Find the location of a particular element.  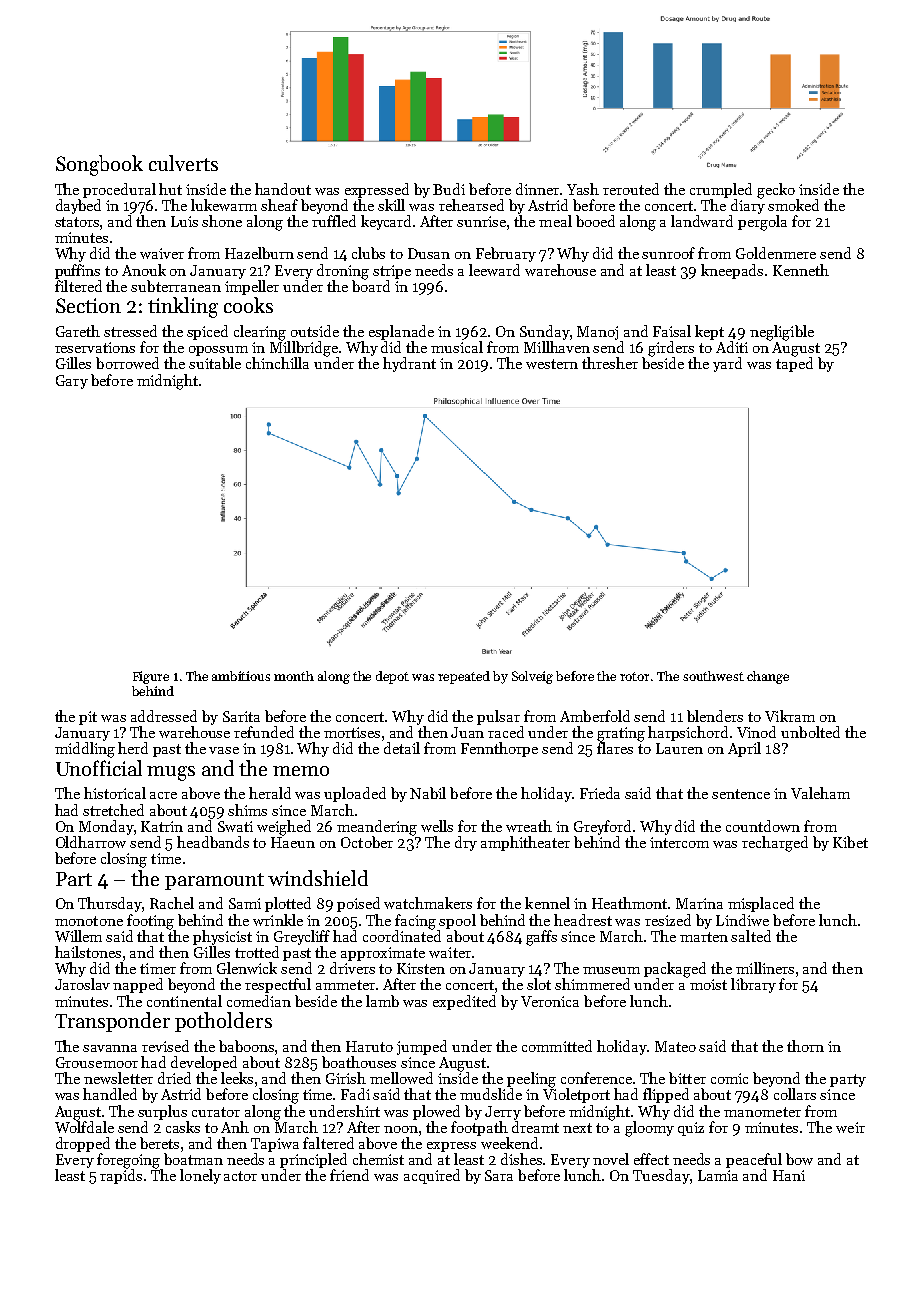

yard is located at coordinates (727, 364).
